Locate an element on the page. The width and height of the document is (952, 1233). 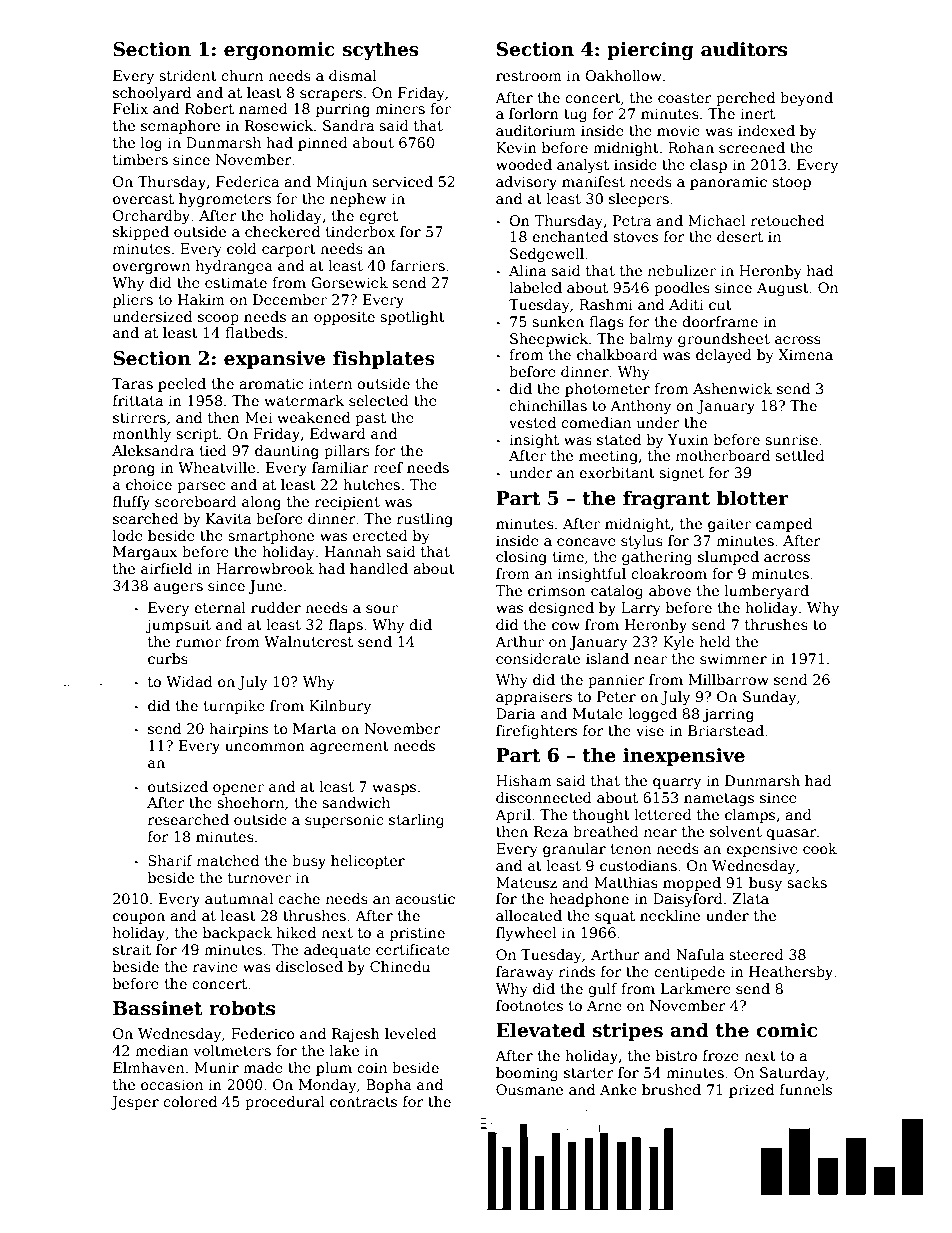
funnels is located at coordinates (806, 1089).
